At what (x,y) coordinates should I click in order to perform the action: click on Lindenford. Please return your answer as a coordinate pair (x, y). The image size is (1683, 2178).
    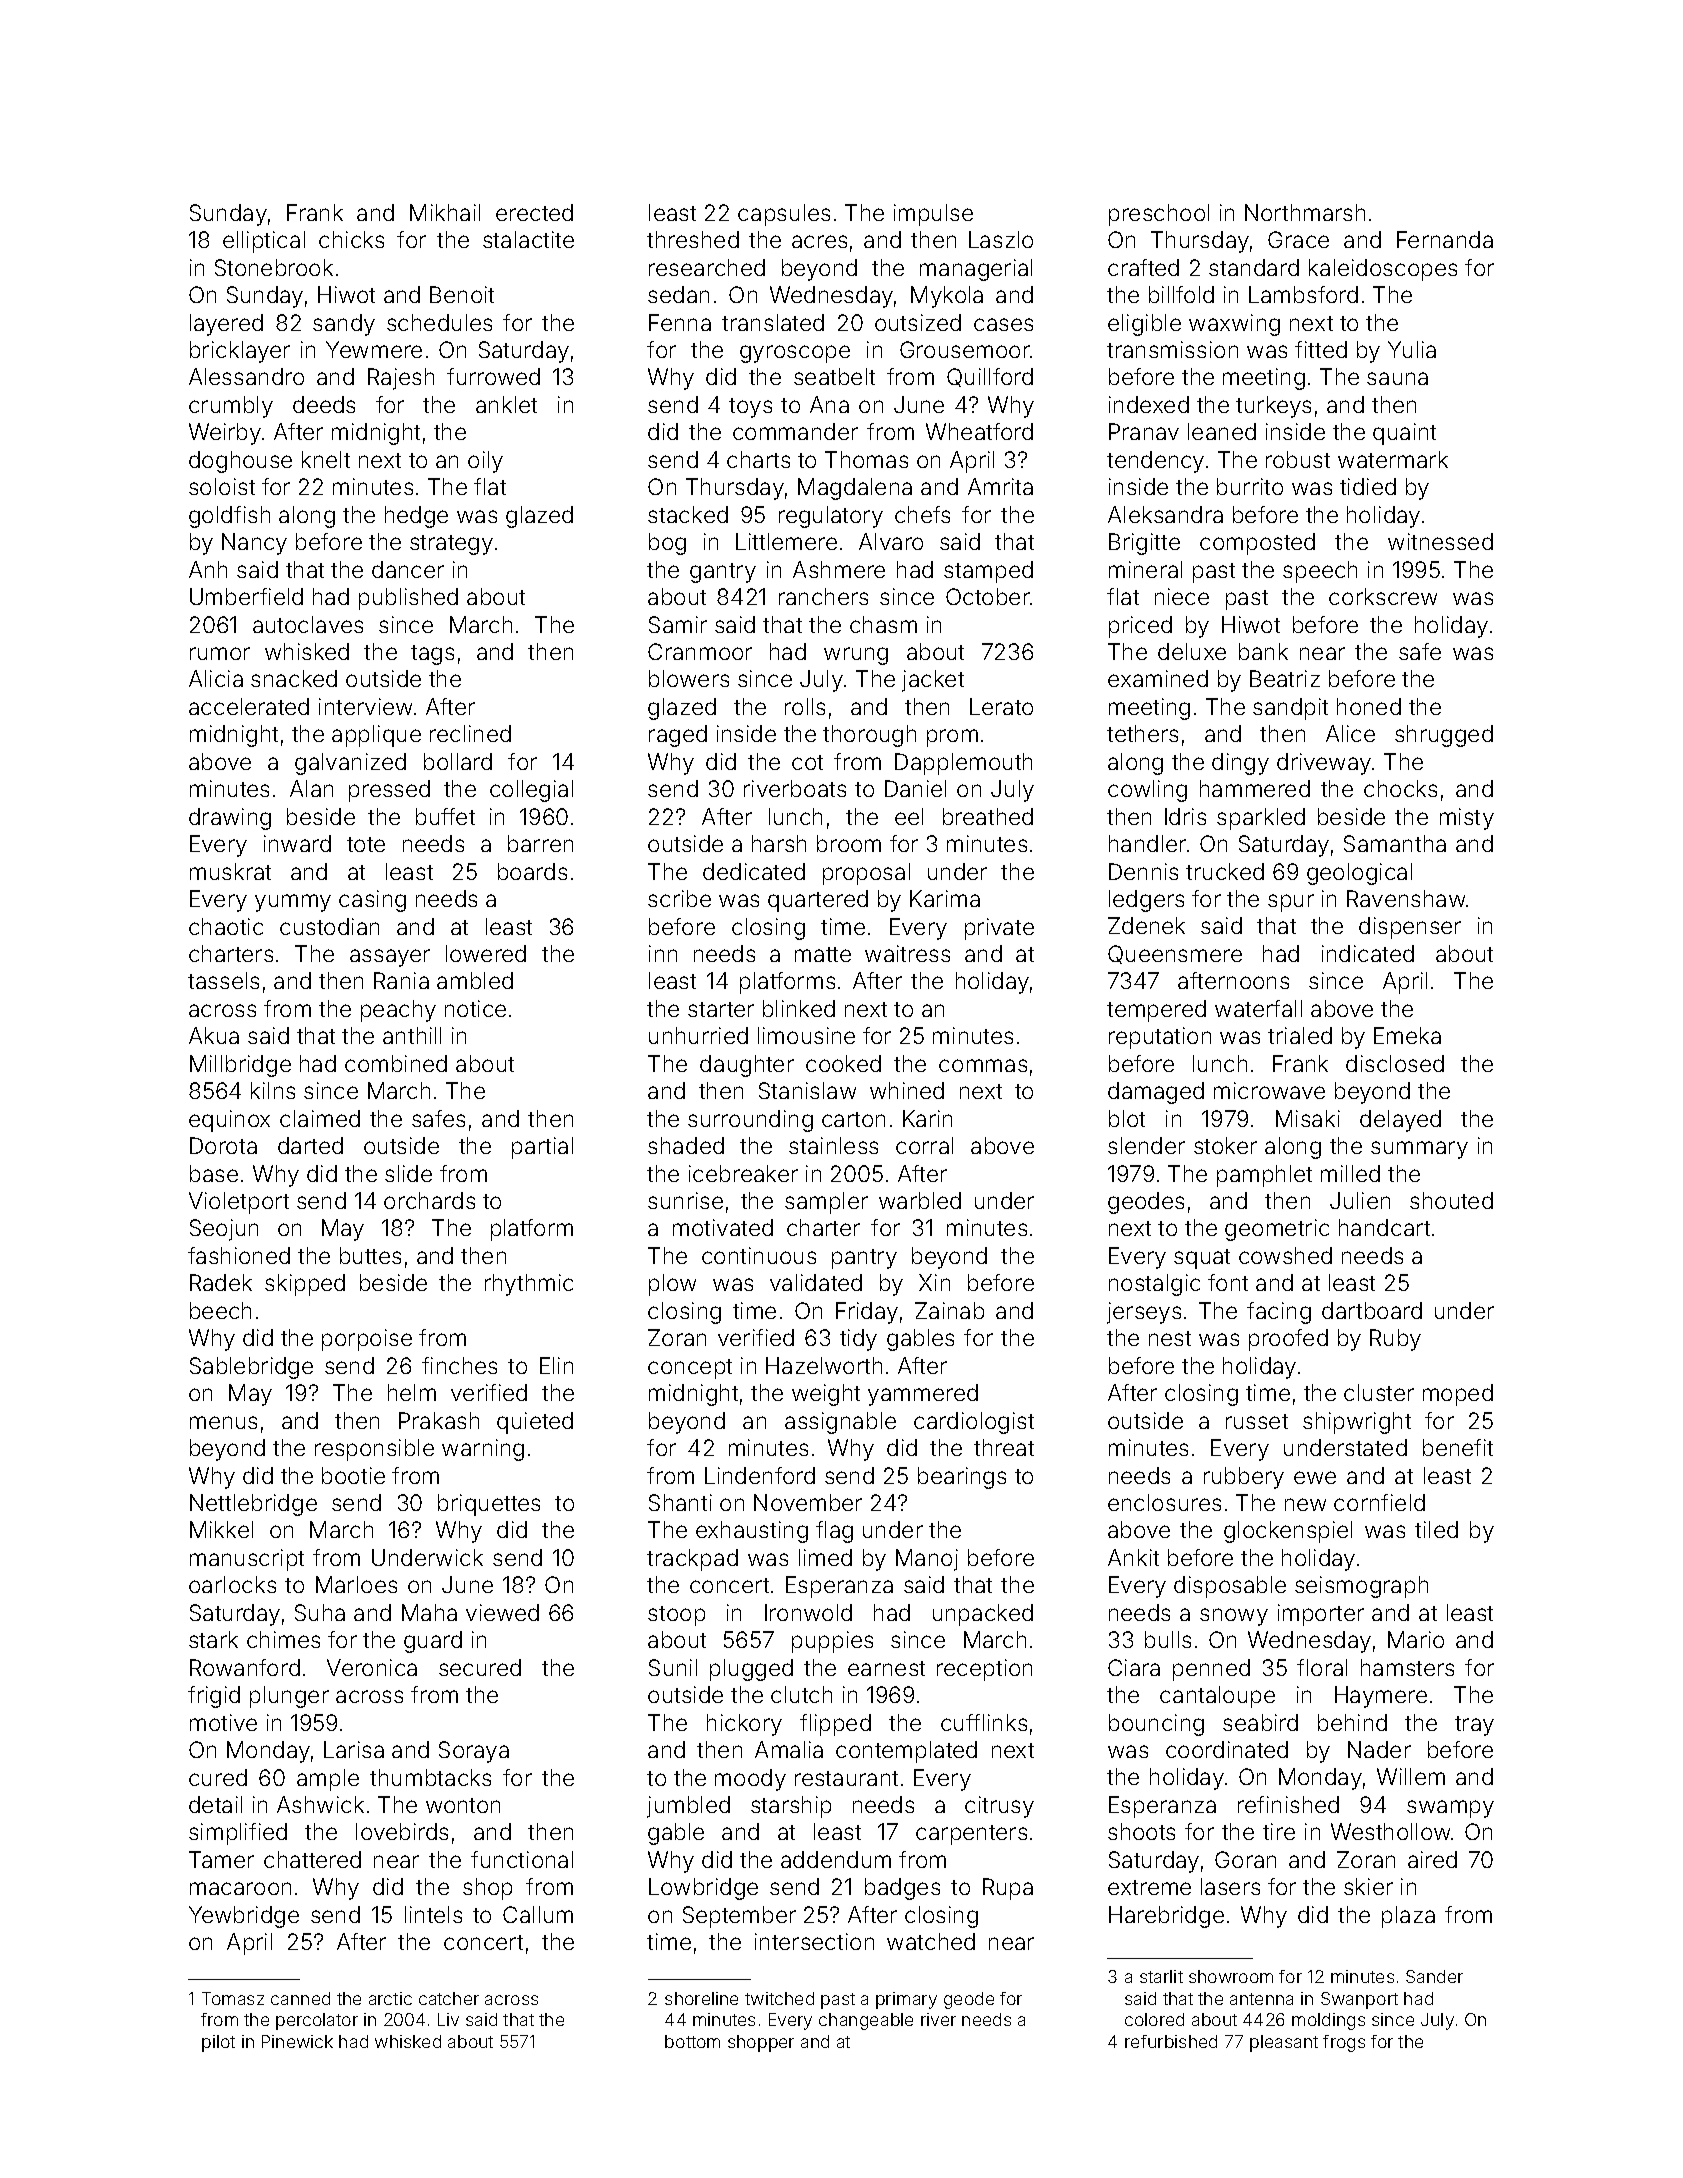
    Looking at the image, I should click on (760, 1475).
